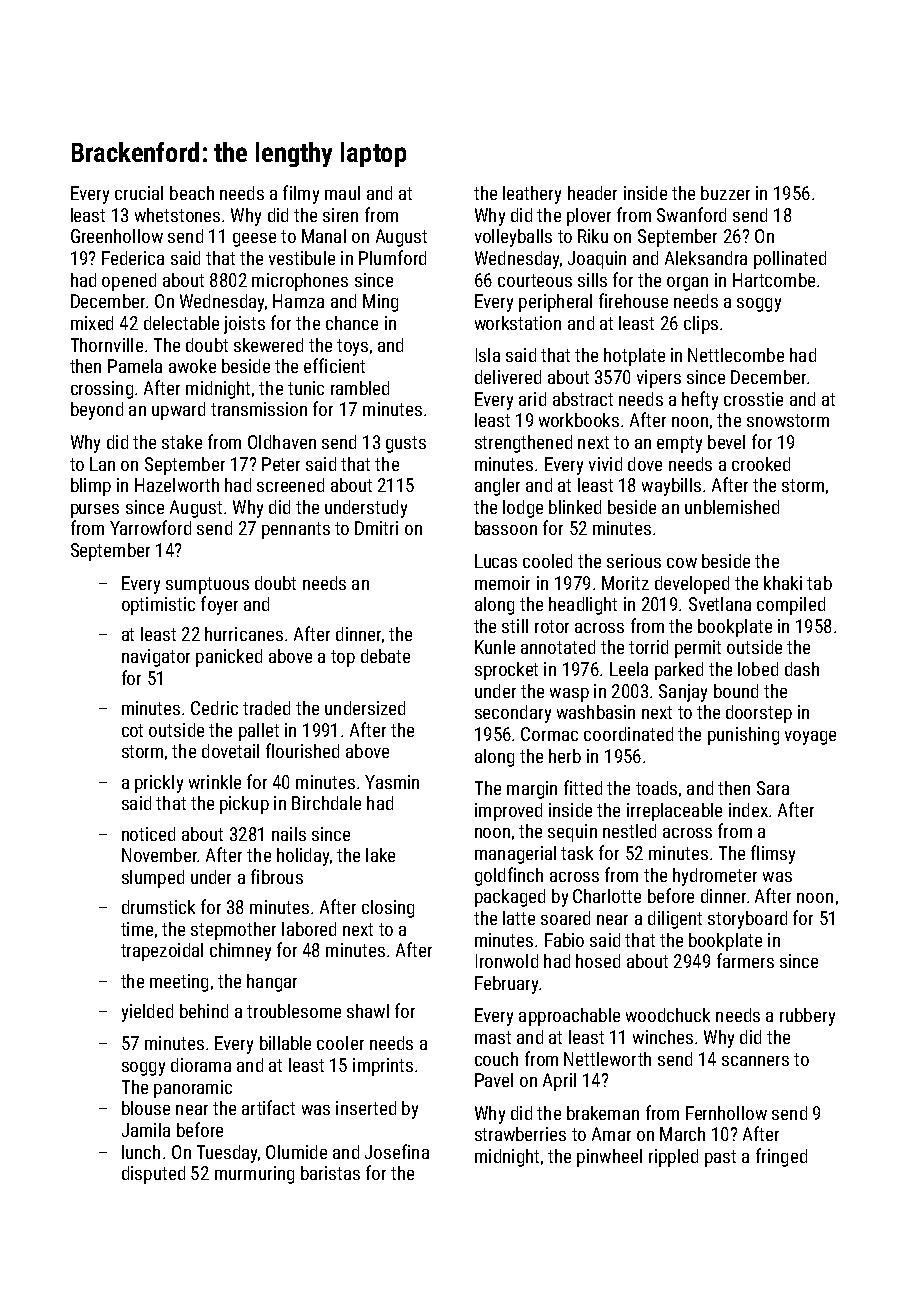  Describe the element at coordinates (725, 193) in the image. I see `buzzer` at that location.
